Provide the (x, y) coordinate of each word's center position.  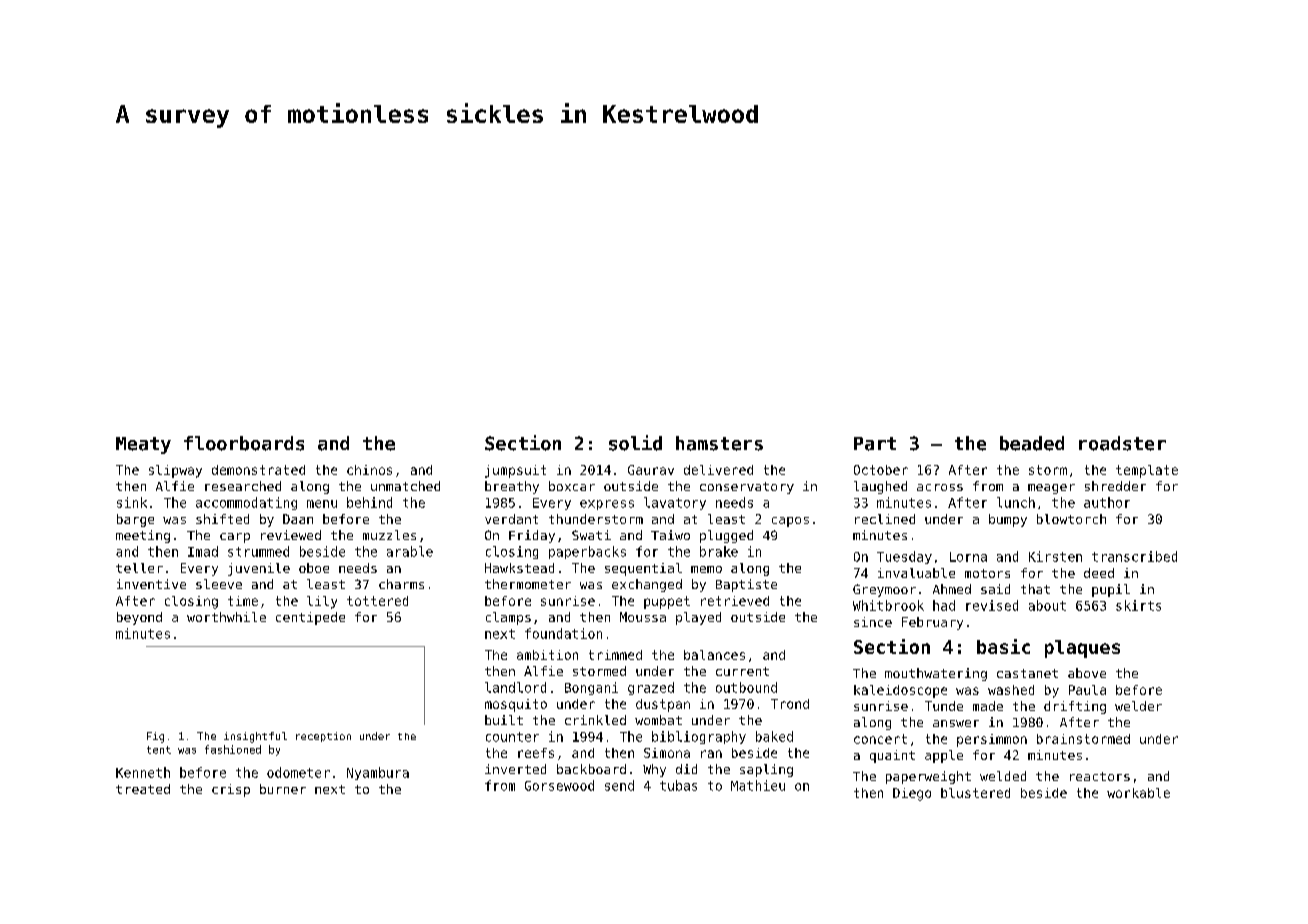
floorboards (244, 443)
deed (1099, 573)
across (940, 487)
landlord (515, 687)
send (619, 785)
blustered (975, 793)
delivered (718, 470)
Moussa (643, 617)
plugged (726, 536)
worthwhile (226, 617)
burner (283, 789)
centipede (310, 618)
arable (410, 551)
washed (1011, 690)
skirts (1138, 605)
